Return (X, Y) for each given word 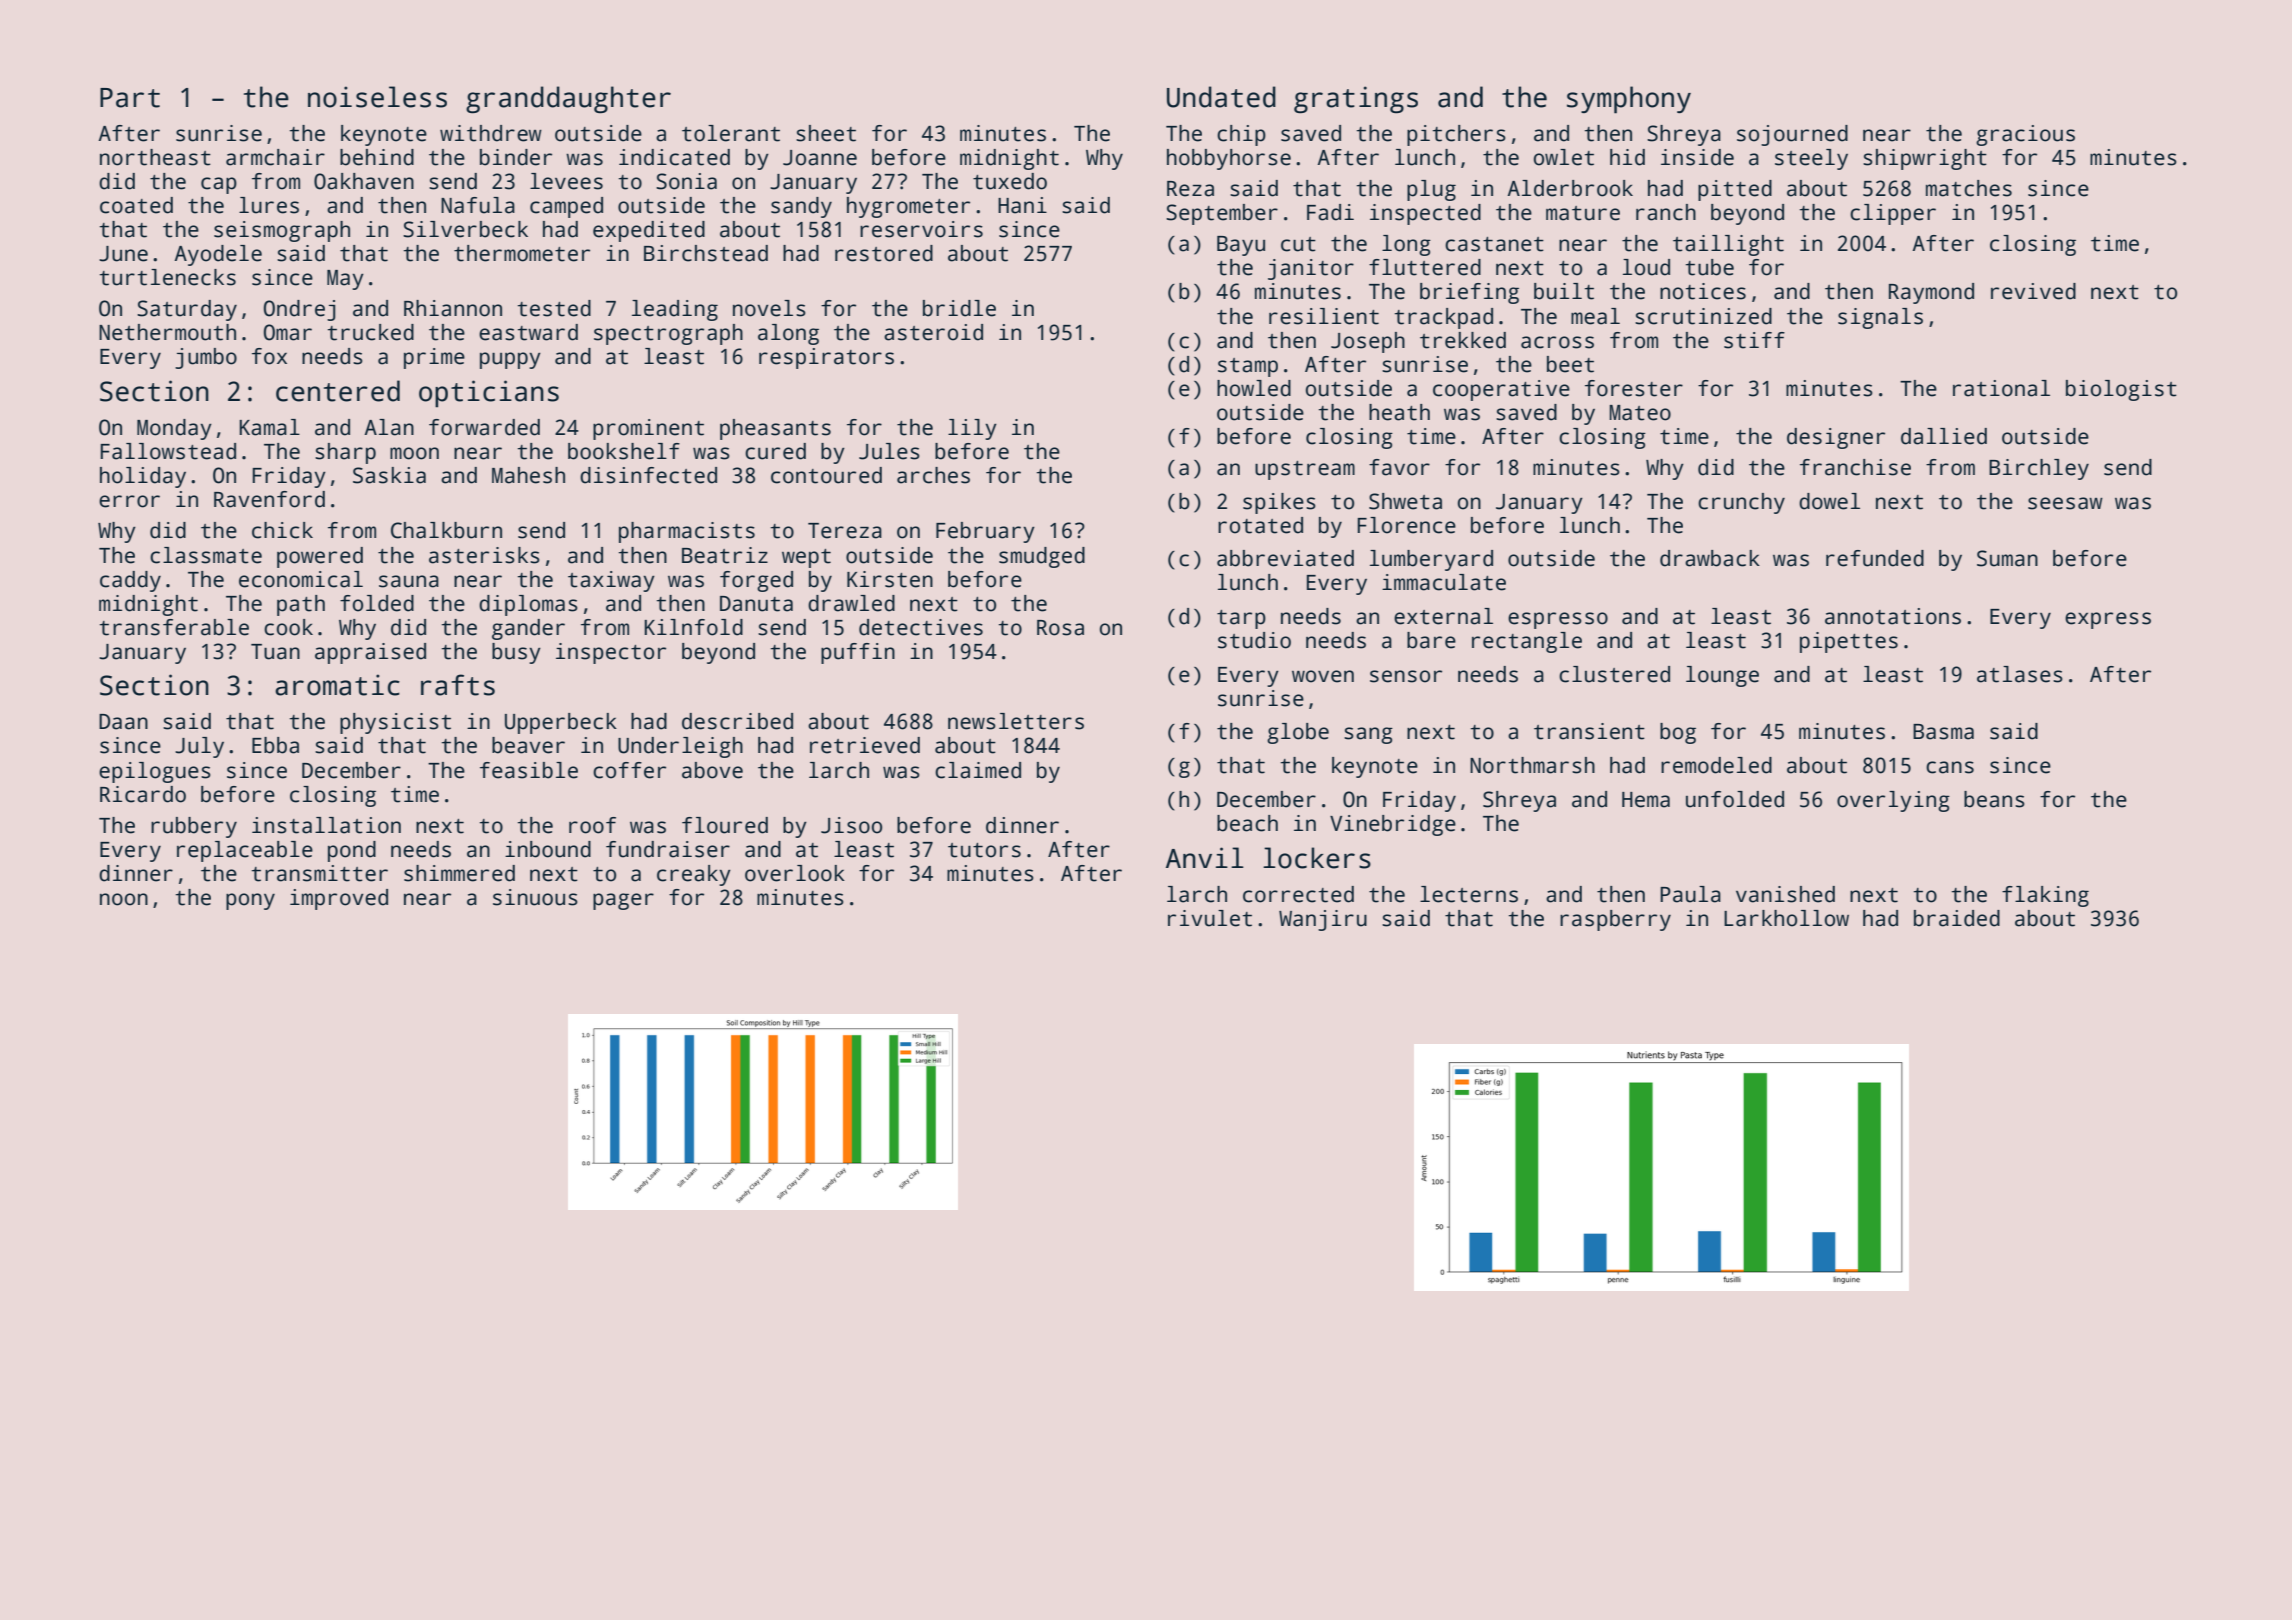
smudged (1042, 557)
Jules (889, 451)
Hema (1646, 800)
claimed (978, 770)
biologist (2121, 390)
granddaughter (568, 100)
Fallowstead (168, 451)
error (129, 501)
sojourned (1792, 135)
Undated (1221, 97)
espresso (1558, 620)
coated (136, 205)
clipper (1893, 214)
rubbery (194, 827)
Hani (1022, 205)
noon (124, 899)
